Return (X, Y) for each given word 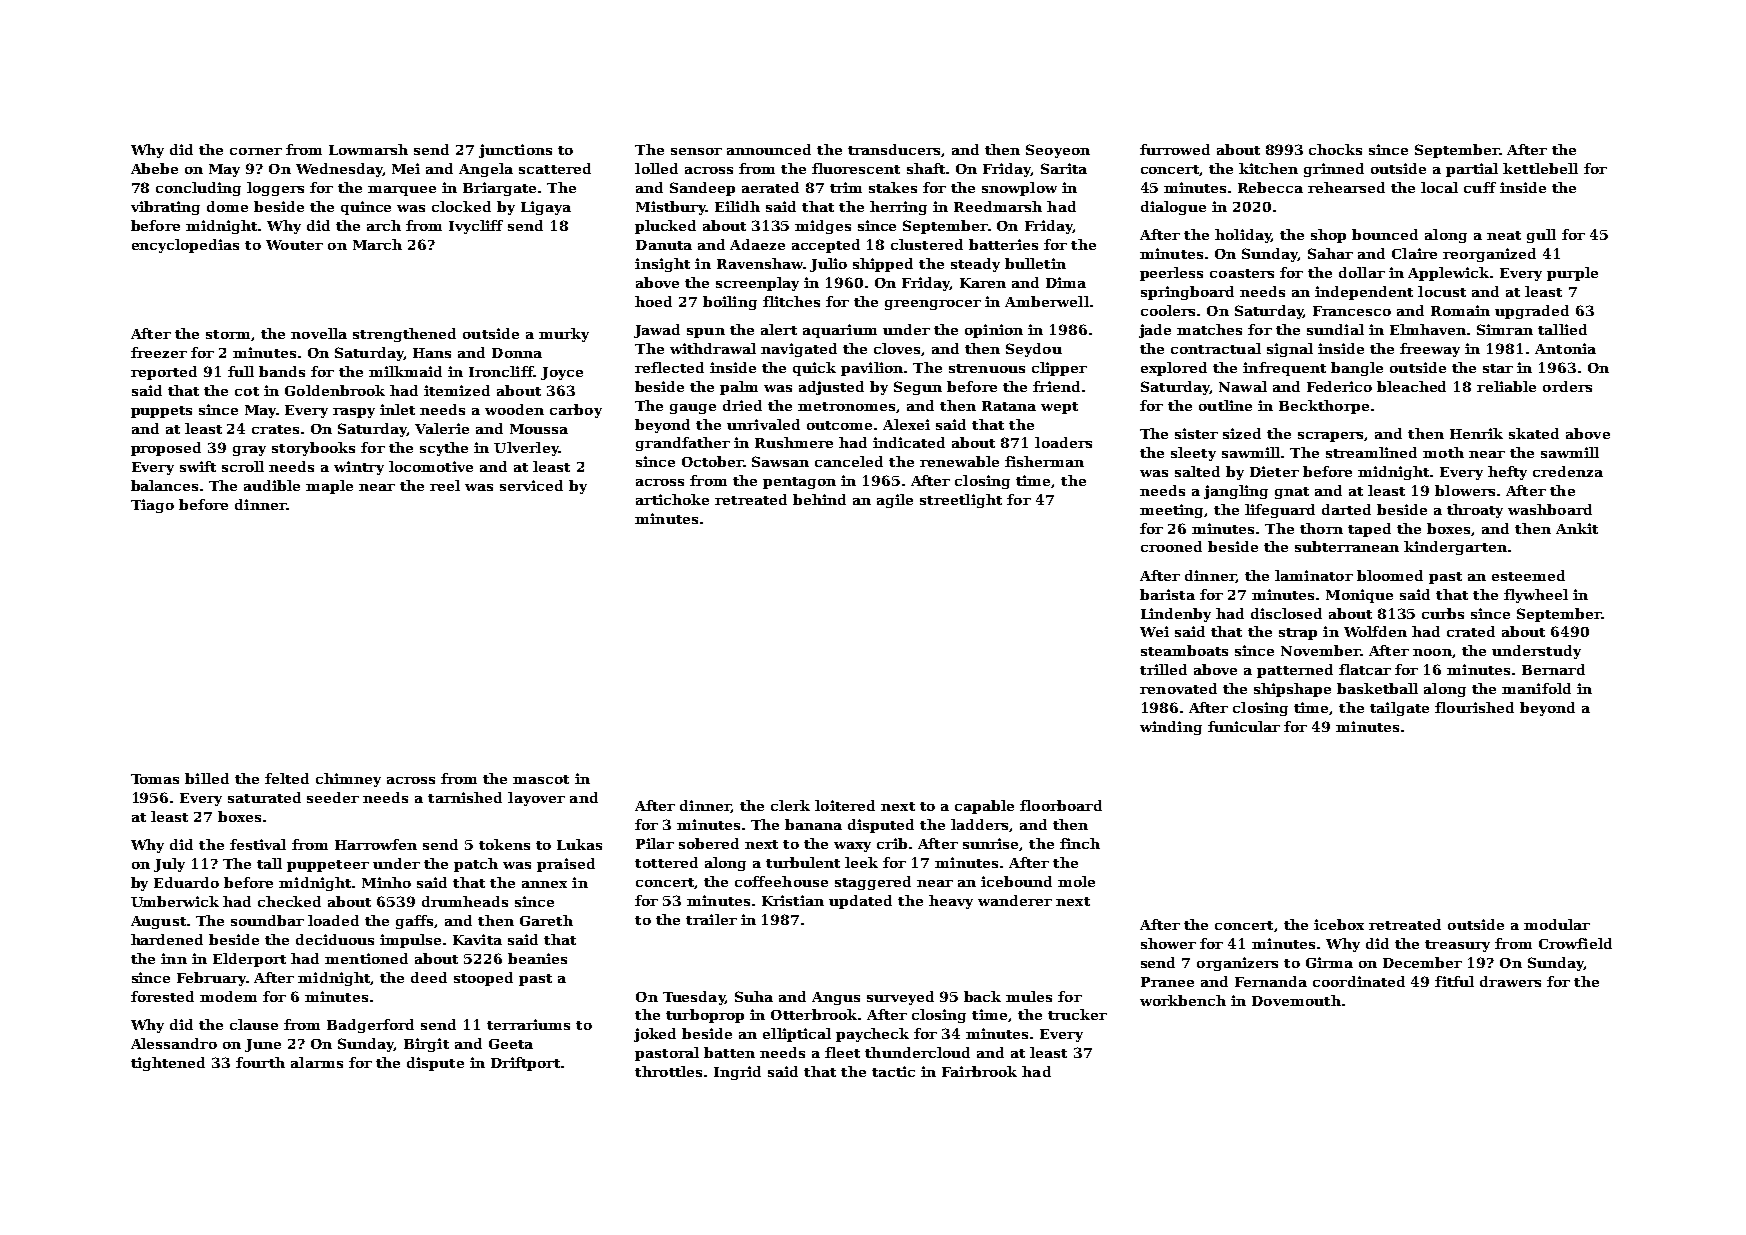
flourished (1474, 707)
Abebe (154, 168)
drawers (1510, 981)
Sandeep (702, 189)
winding (1171, 728)
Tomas (155, 779)
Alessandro (174, 1043)
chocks (1335, 149)
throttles (668, 1071)
